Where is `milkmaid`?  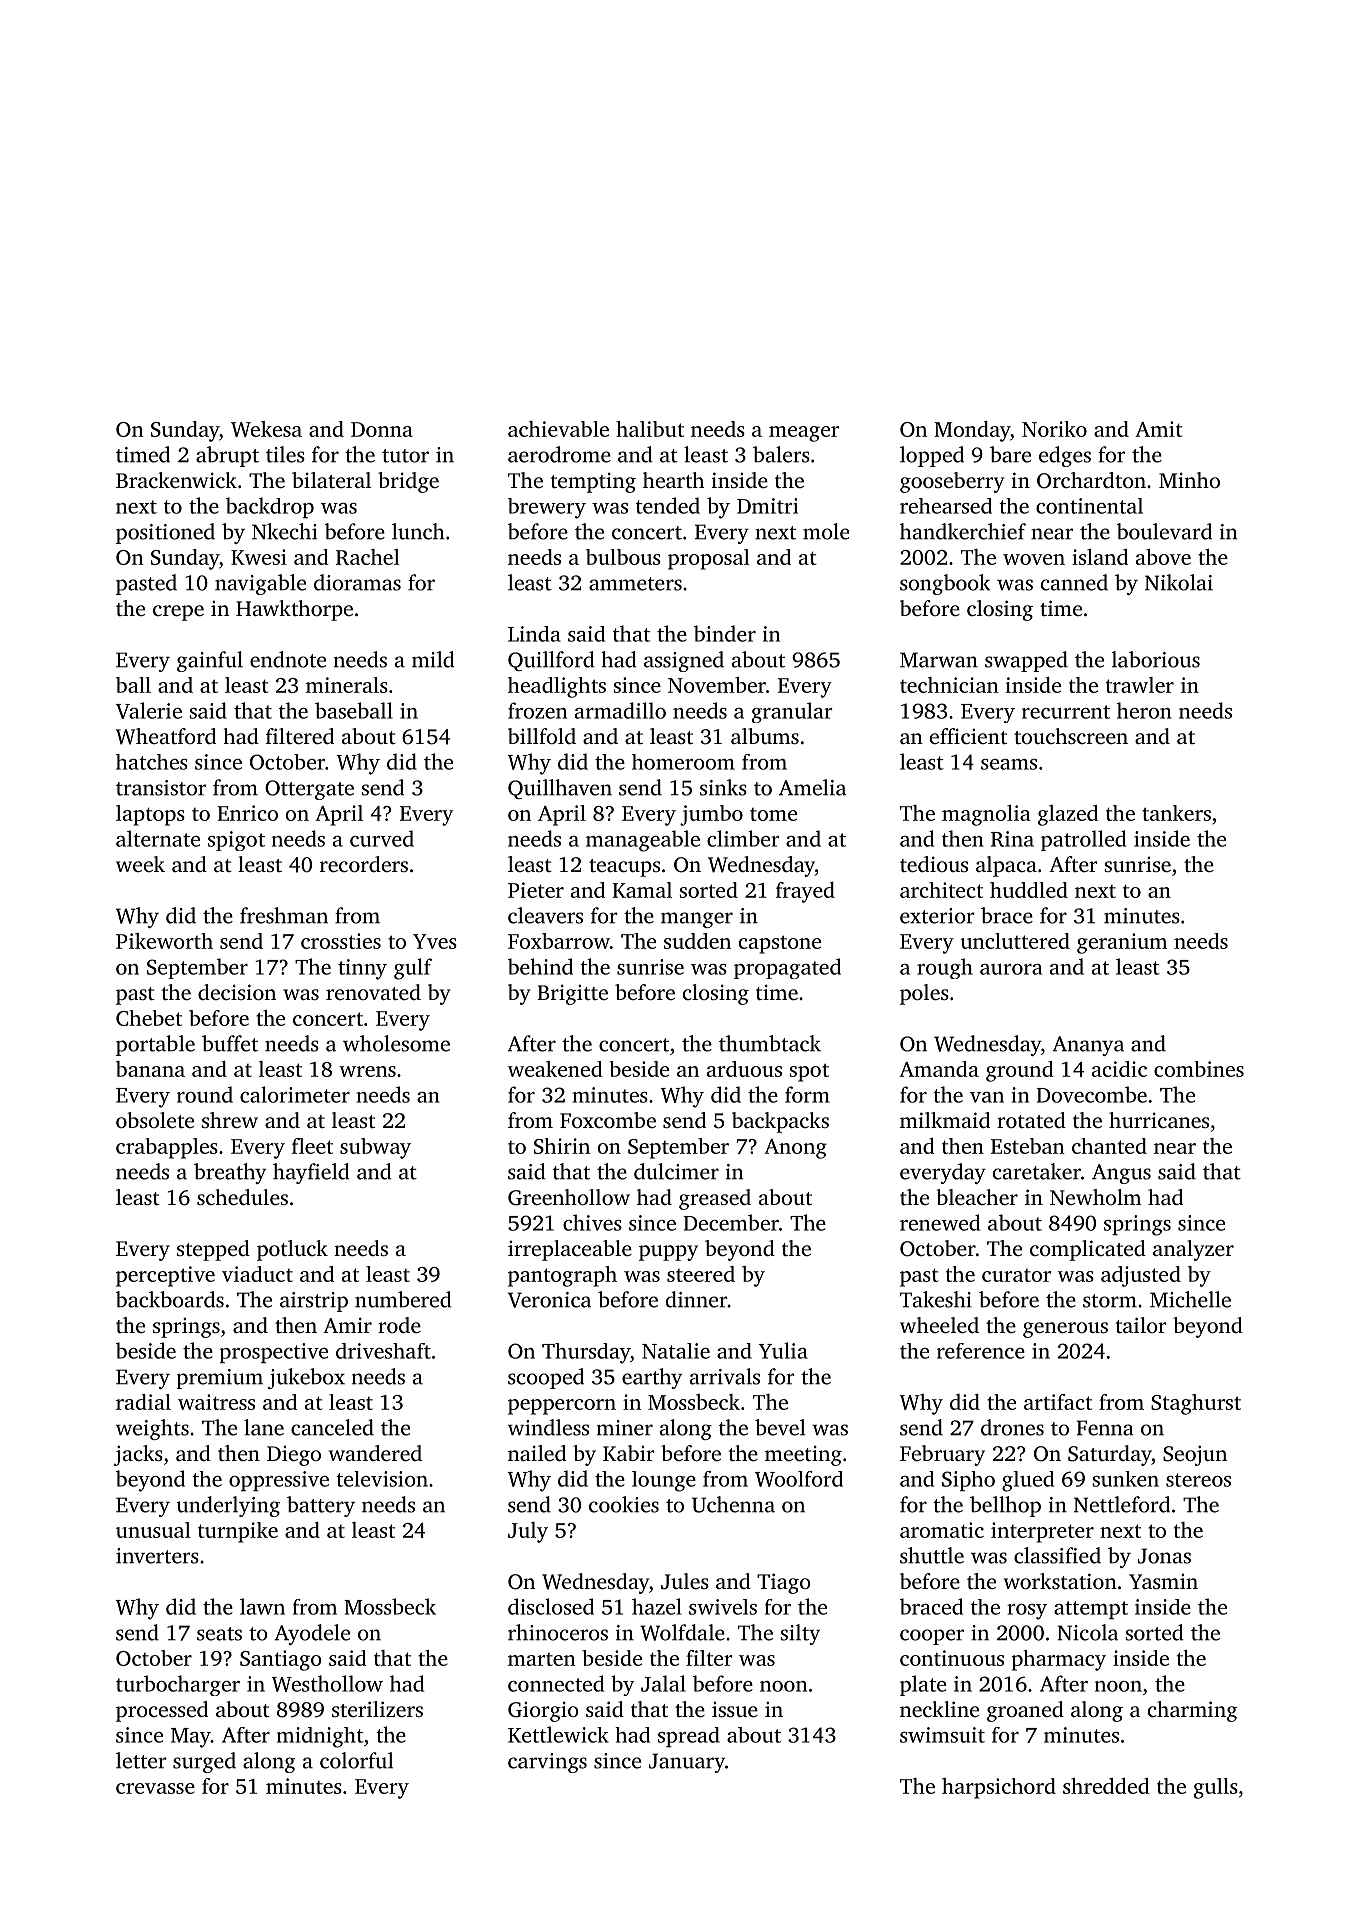 milkmaid is located at coordinates (945, 1120).
